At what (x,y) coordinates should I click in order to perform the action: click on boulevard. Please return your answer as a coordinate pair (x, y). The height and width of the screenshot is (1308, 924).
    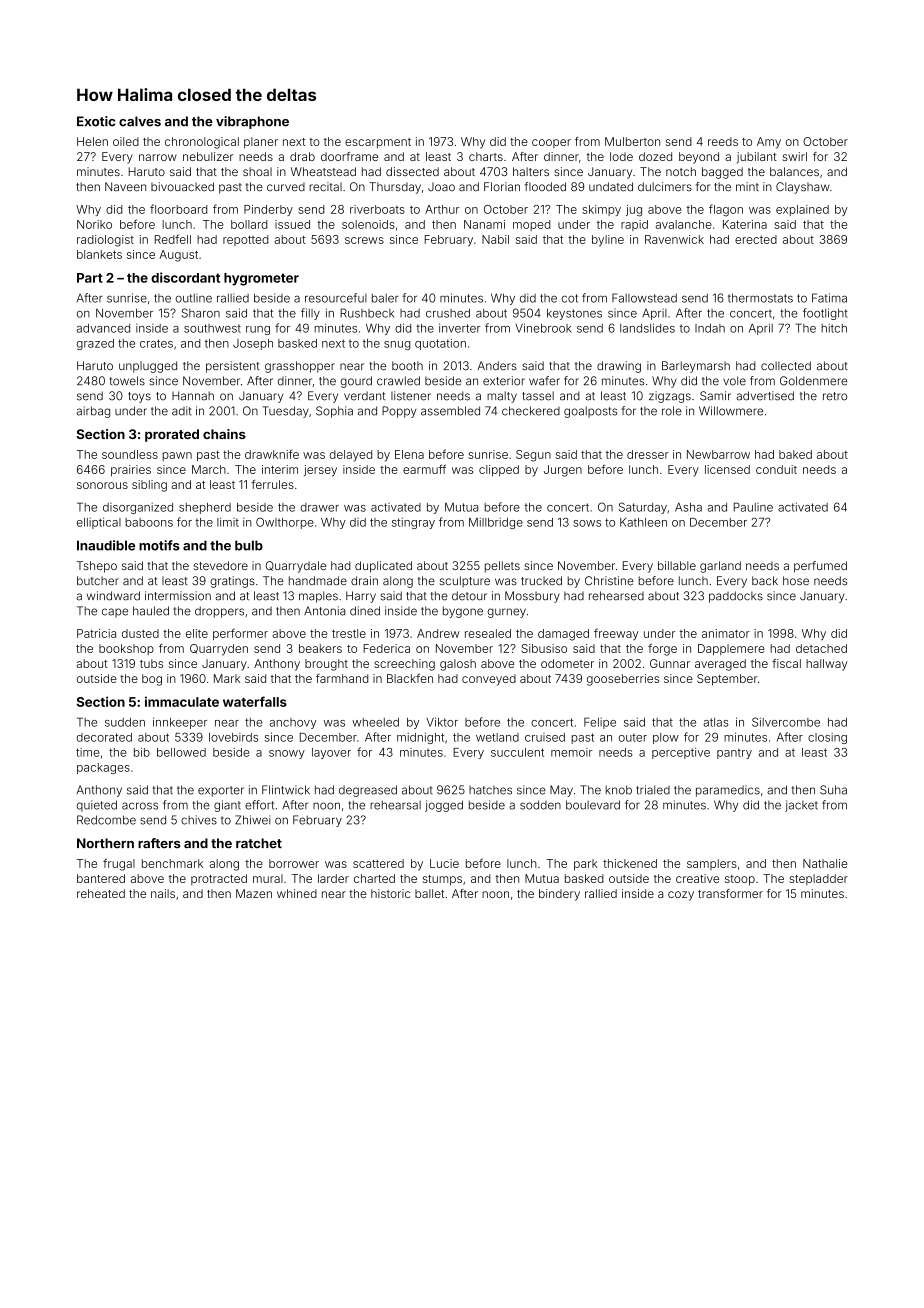
    Looking at the image, I should click on (593, 805).
